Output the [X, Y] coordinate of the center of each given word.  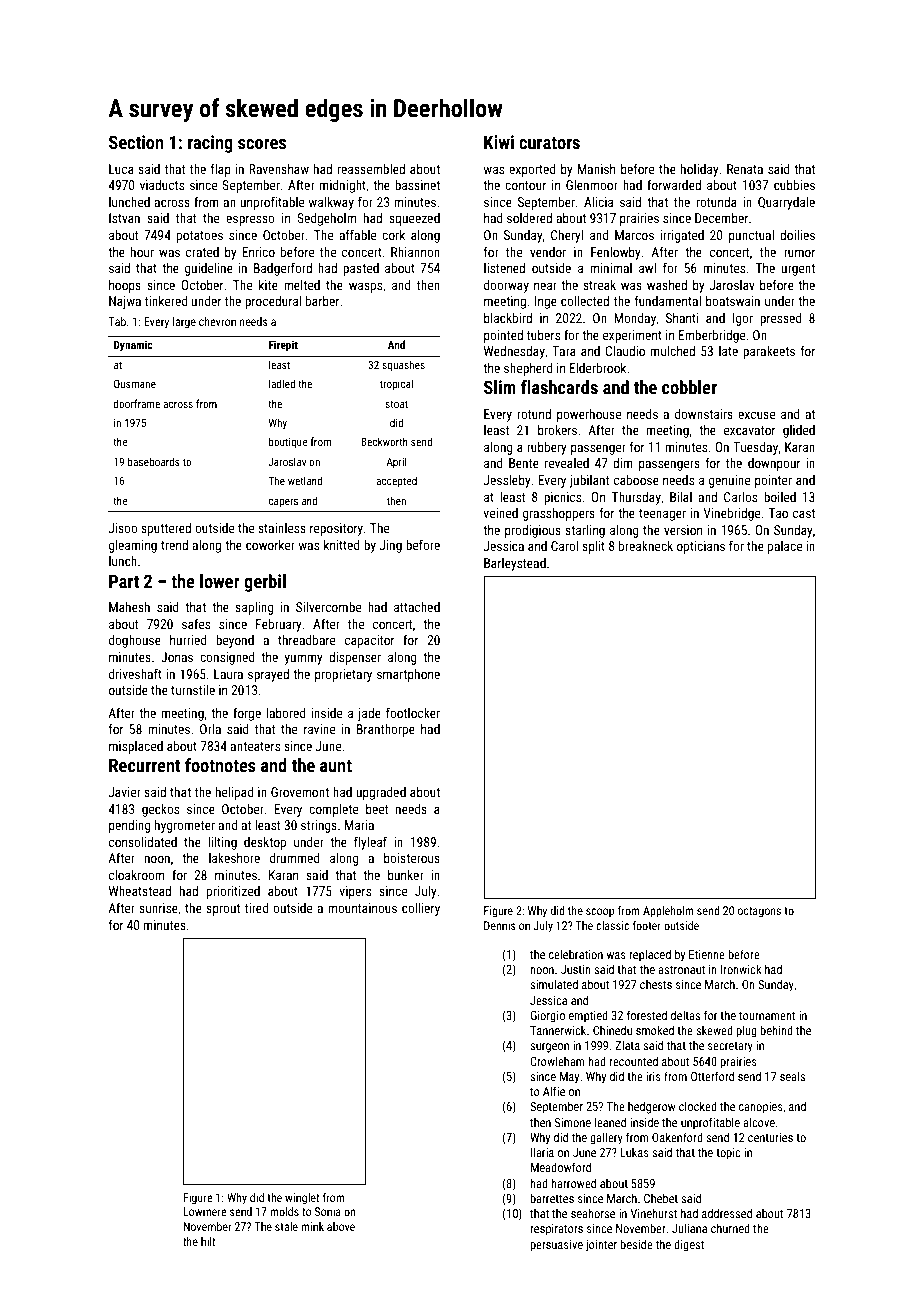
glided [799, 431]
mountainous [362, 908]
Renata [745, 169]
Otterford [712, 1076]
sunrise [158, 908]
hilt [208, 1241]
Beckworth [384, 441]
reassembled [371, 169]
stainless [282, 528]
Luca [121, 169]
